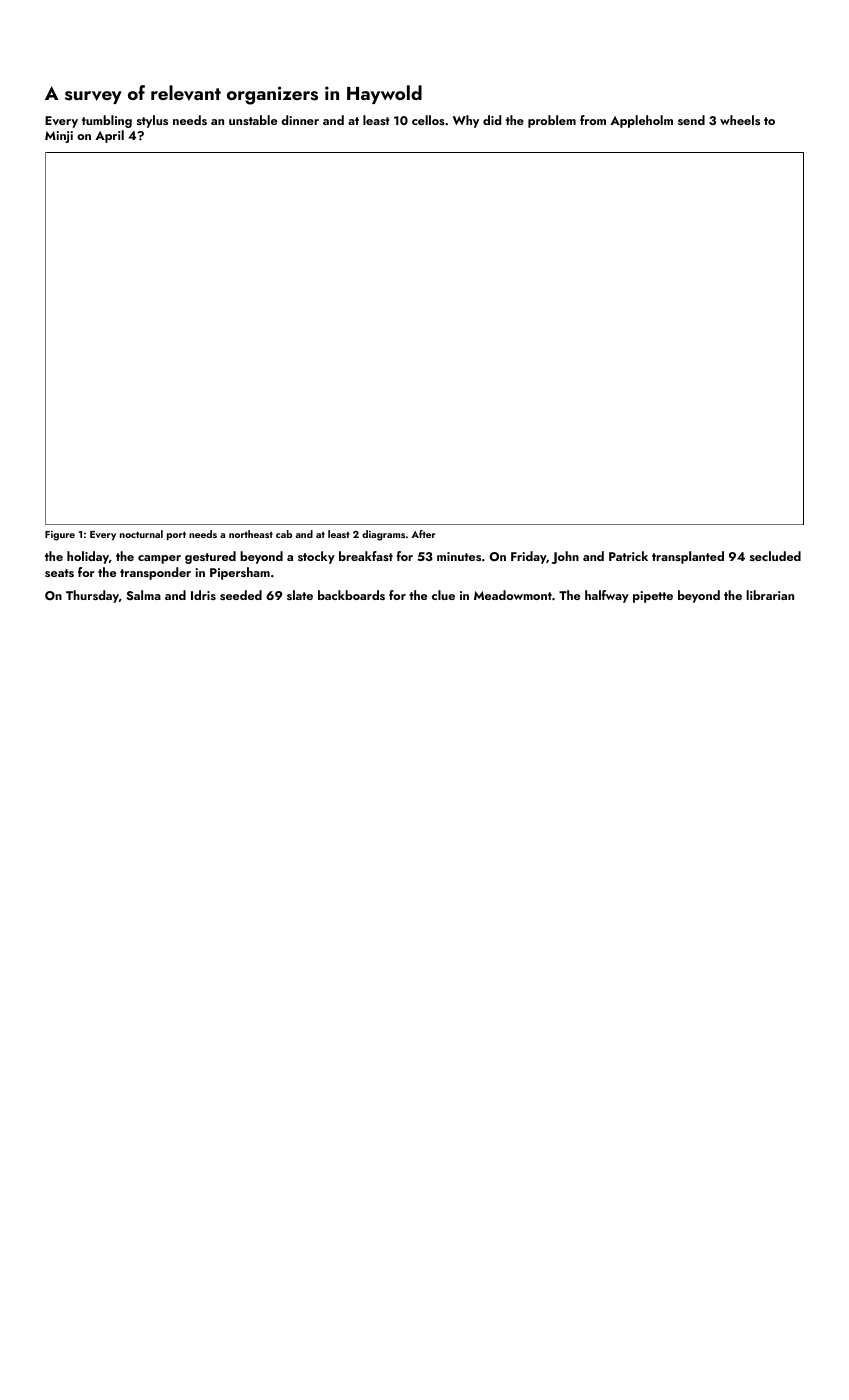  Describe the element at coordinates (300, 120) in the page. I see `dinner` at that location.
